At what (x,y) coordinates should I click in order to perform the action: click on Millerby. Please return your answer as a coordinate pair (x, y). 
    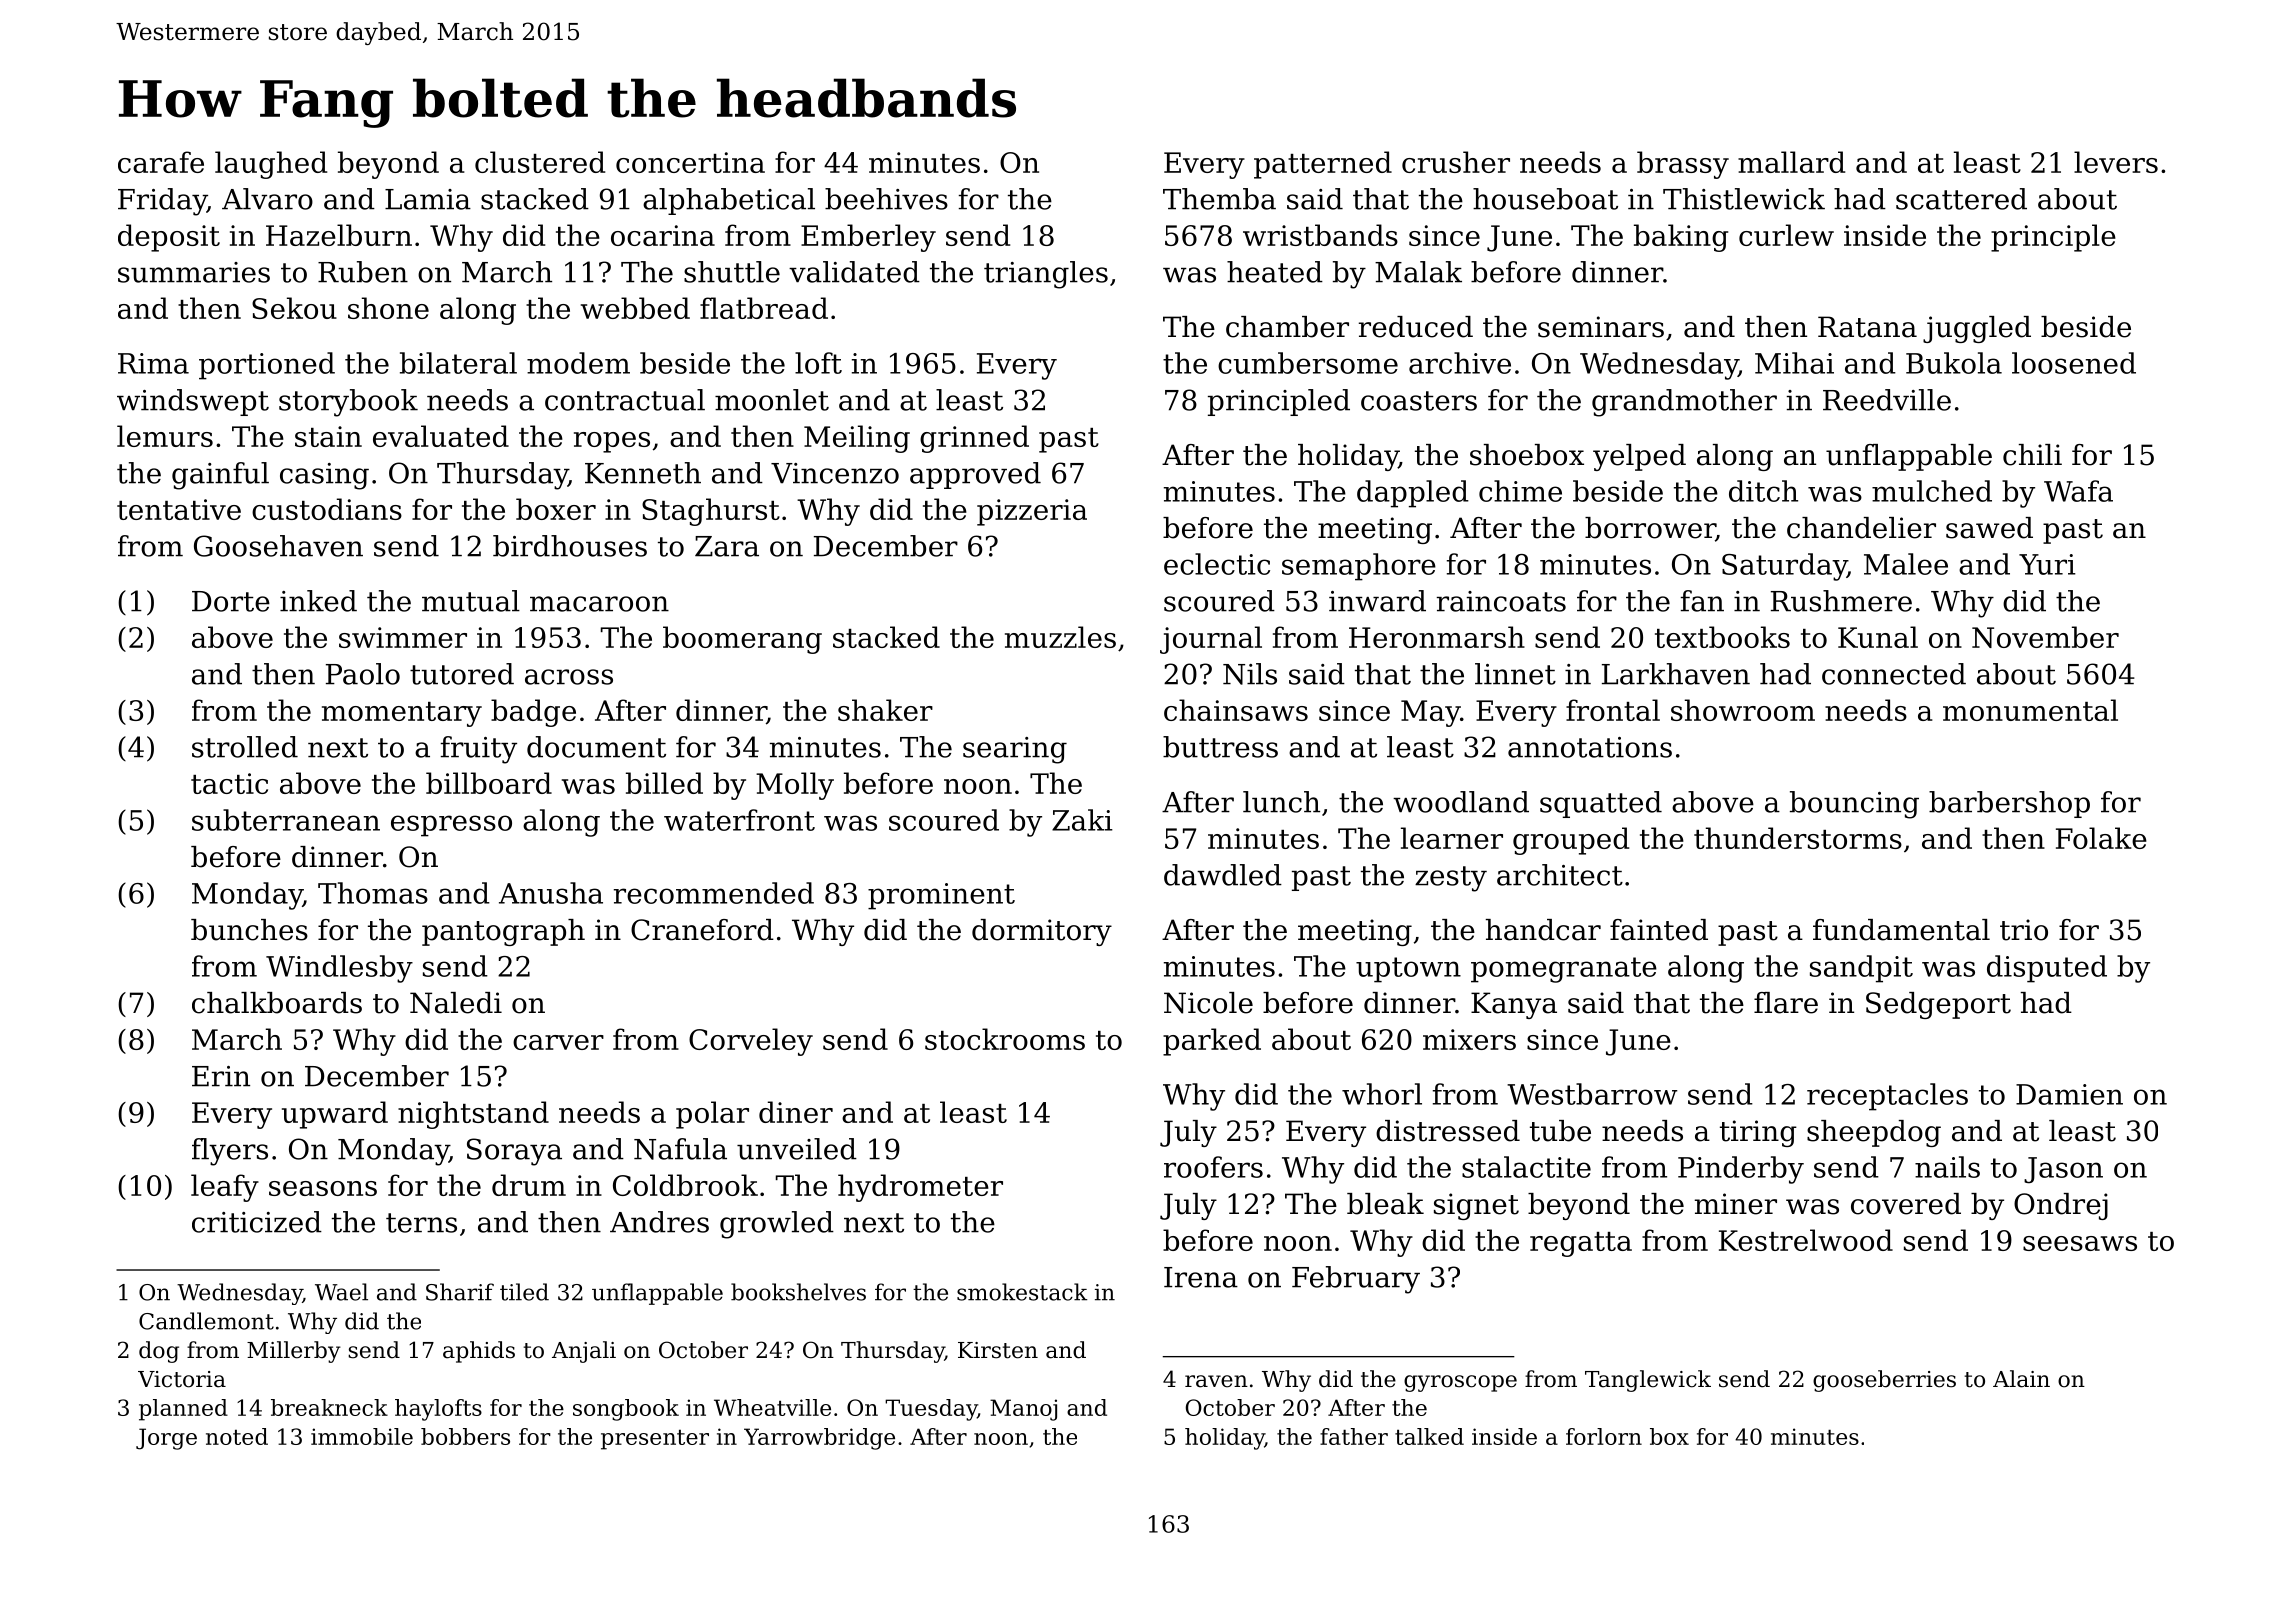
    Looking at the image, I should click on (294, 1352).
